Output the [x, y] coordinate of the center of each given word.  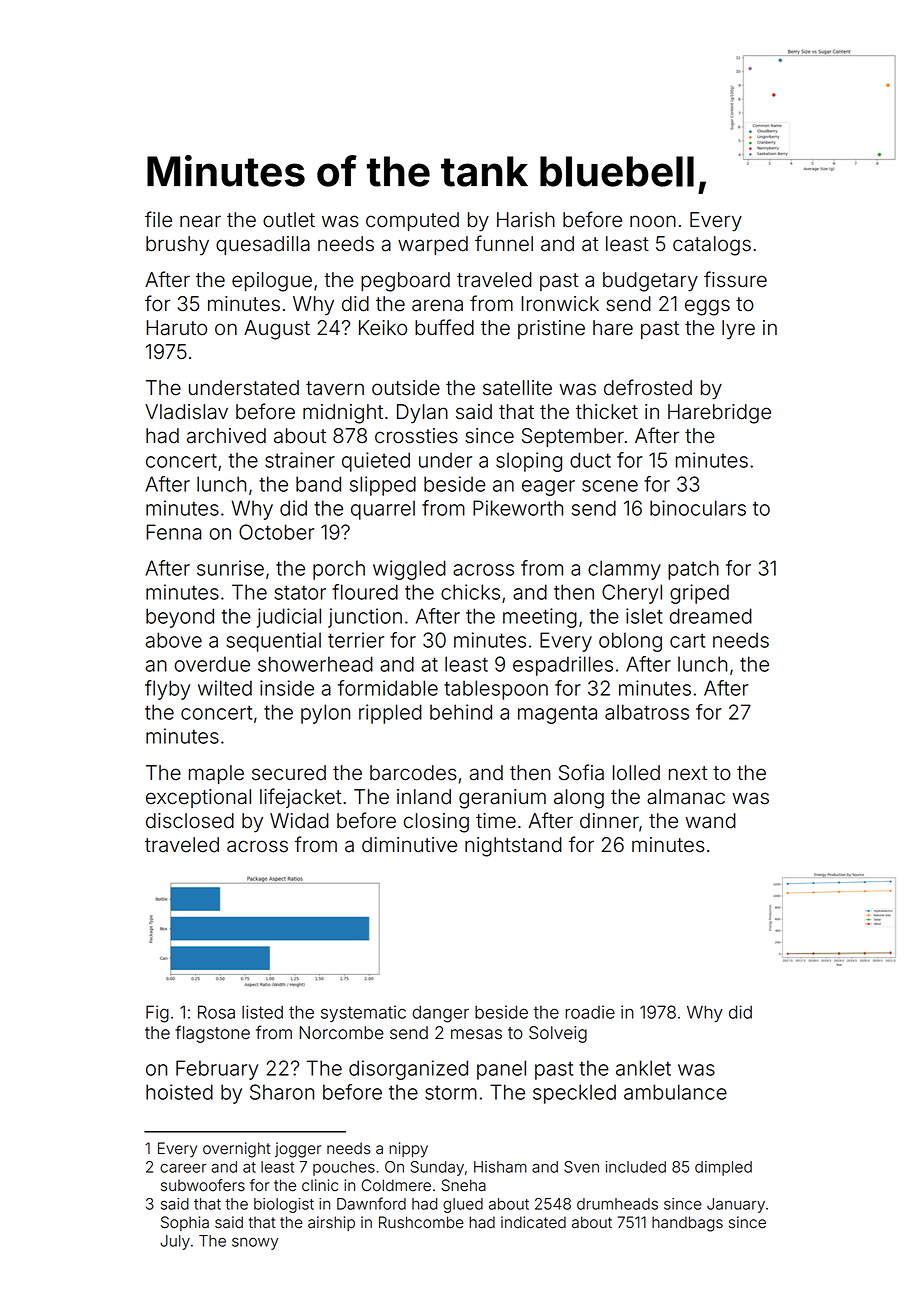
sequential [273, 642]
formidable [388, 688]
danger [440, 1014]
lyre [738, 330]
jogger [298, 1150]
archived [226, 436]
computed [412, 221]
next [688, 773]
